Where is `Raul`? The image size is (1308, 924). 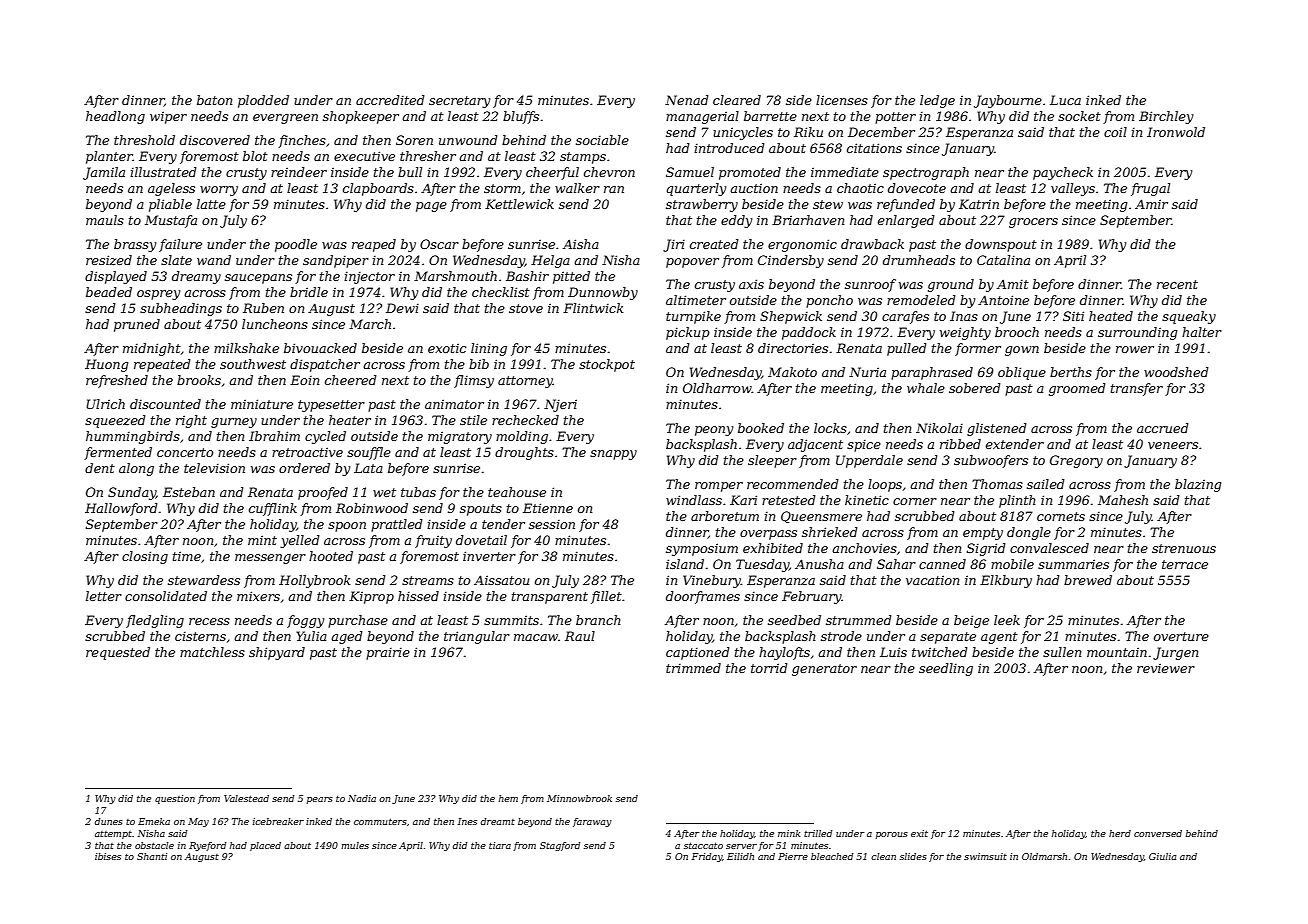 Raul is located at coordinates (580, 636).
